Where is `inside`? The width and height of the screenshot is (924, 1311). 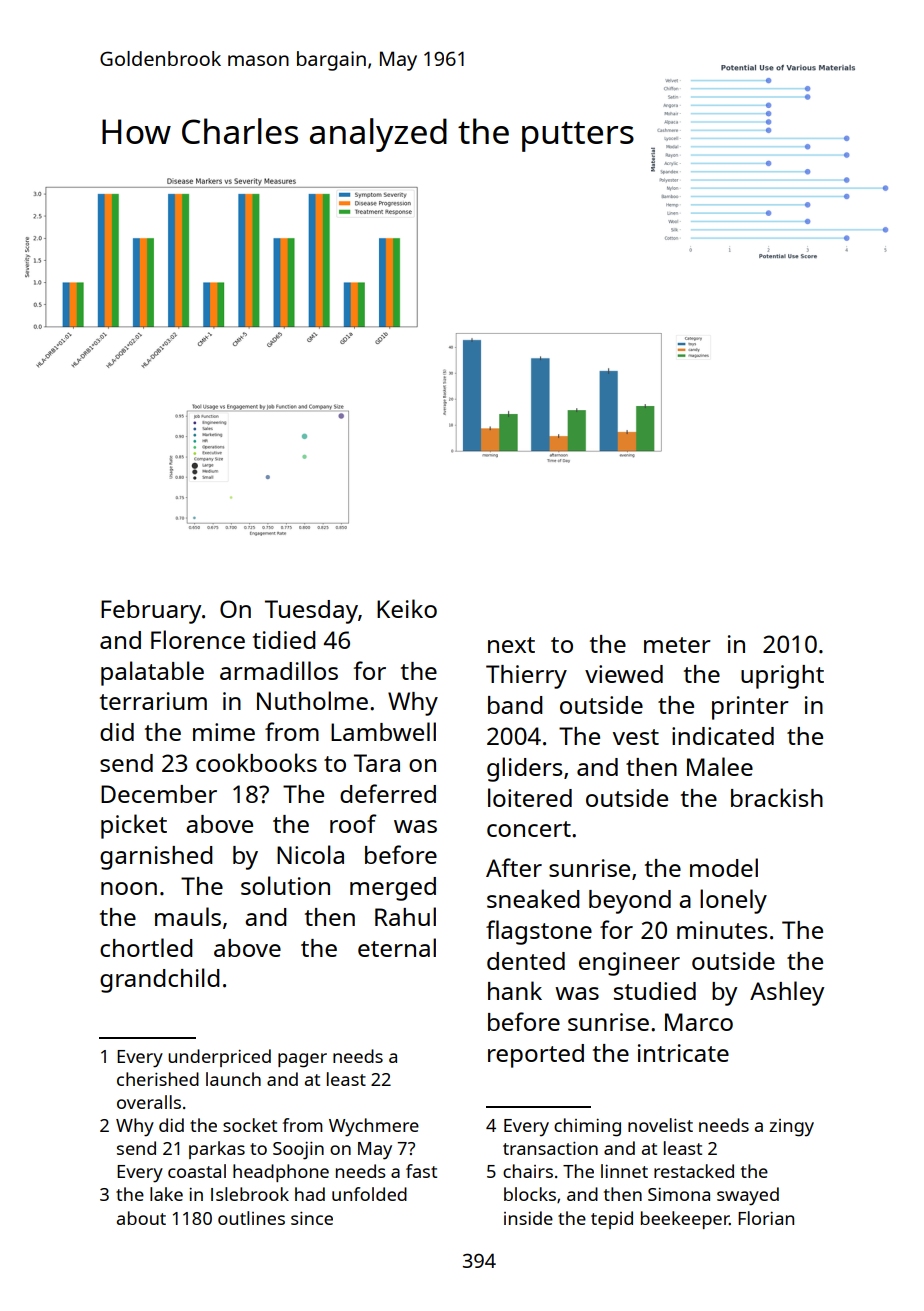
inside is located at coordinates (528, 1218).
